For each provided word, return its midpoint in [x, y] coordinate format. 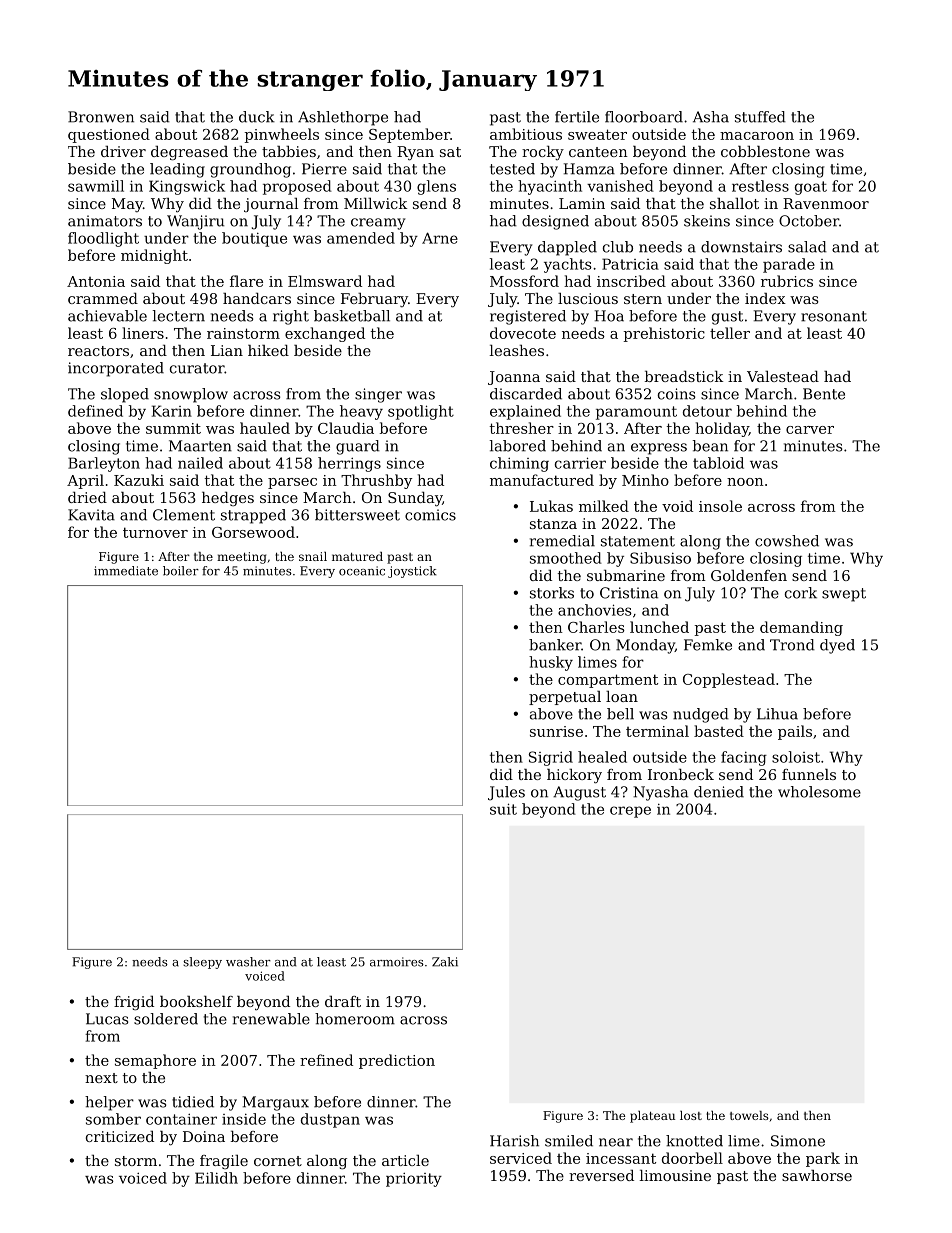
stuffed [760, 117]
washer [248, 962]
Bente [824, 394]
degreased [189, 153]
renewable [271, 1019]
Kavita [91, 515]
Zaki [445, 962]
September [409, 135]
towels [749, 1115]
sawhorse [817, 1175]
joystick [412, 572]
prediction [397, 1061]
